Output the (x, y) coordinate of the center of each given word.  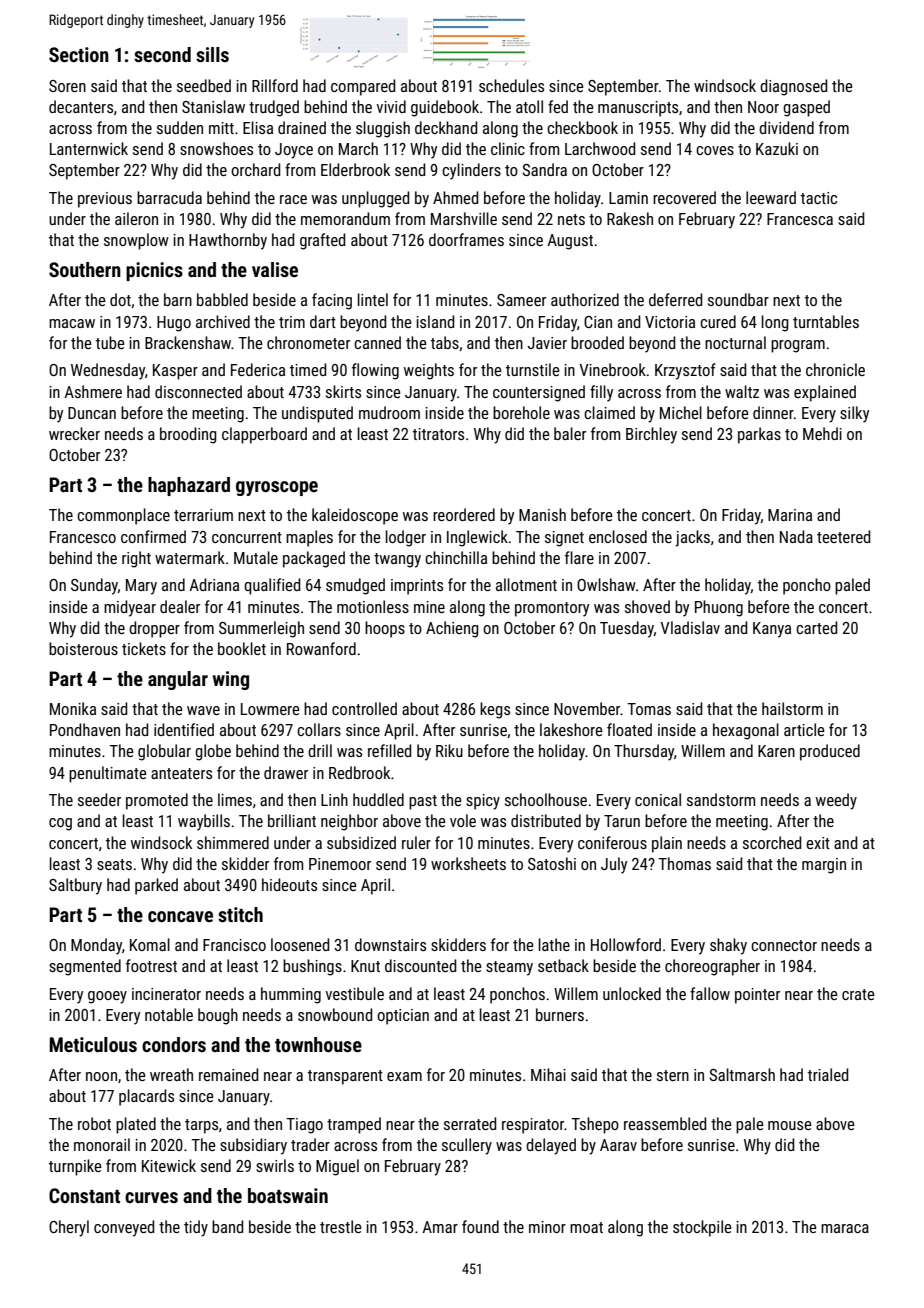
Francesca (800, 219)
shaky (728, 946)
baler (570, 433)
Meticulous (93, 1044)
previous (105, 200)
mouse (790, 1125)
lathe (554, 944)
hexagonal (746, 731)
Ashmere (93, 391)
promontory (552, 609)
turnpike (75, 1167)
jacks (692, 538)
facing (332, 301)
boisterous (83, 648)
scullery (467, 1146)
